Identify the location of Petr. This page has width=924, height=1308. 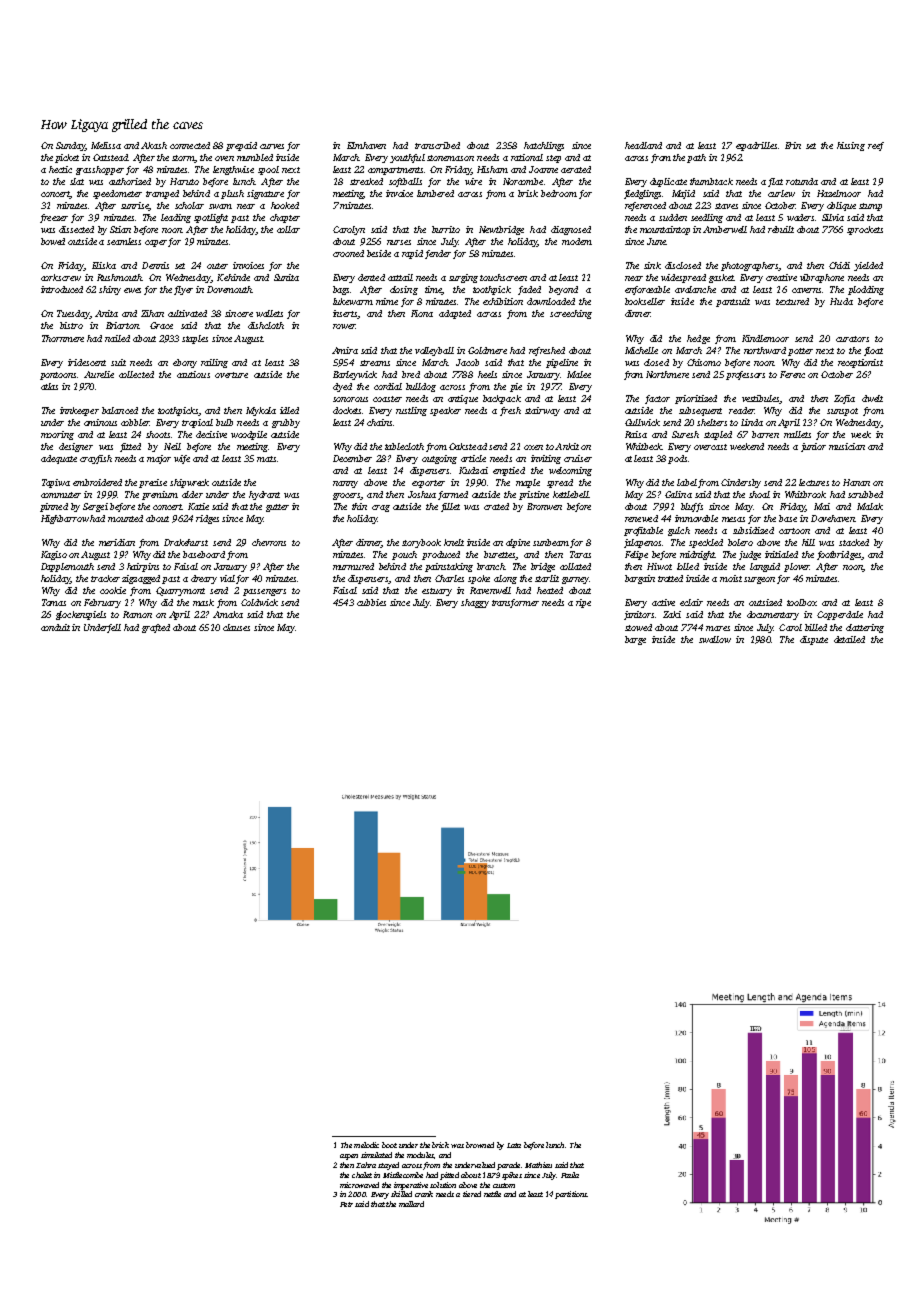
(346, 1204).
